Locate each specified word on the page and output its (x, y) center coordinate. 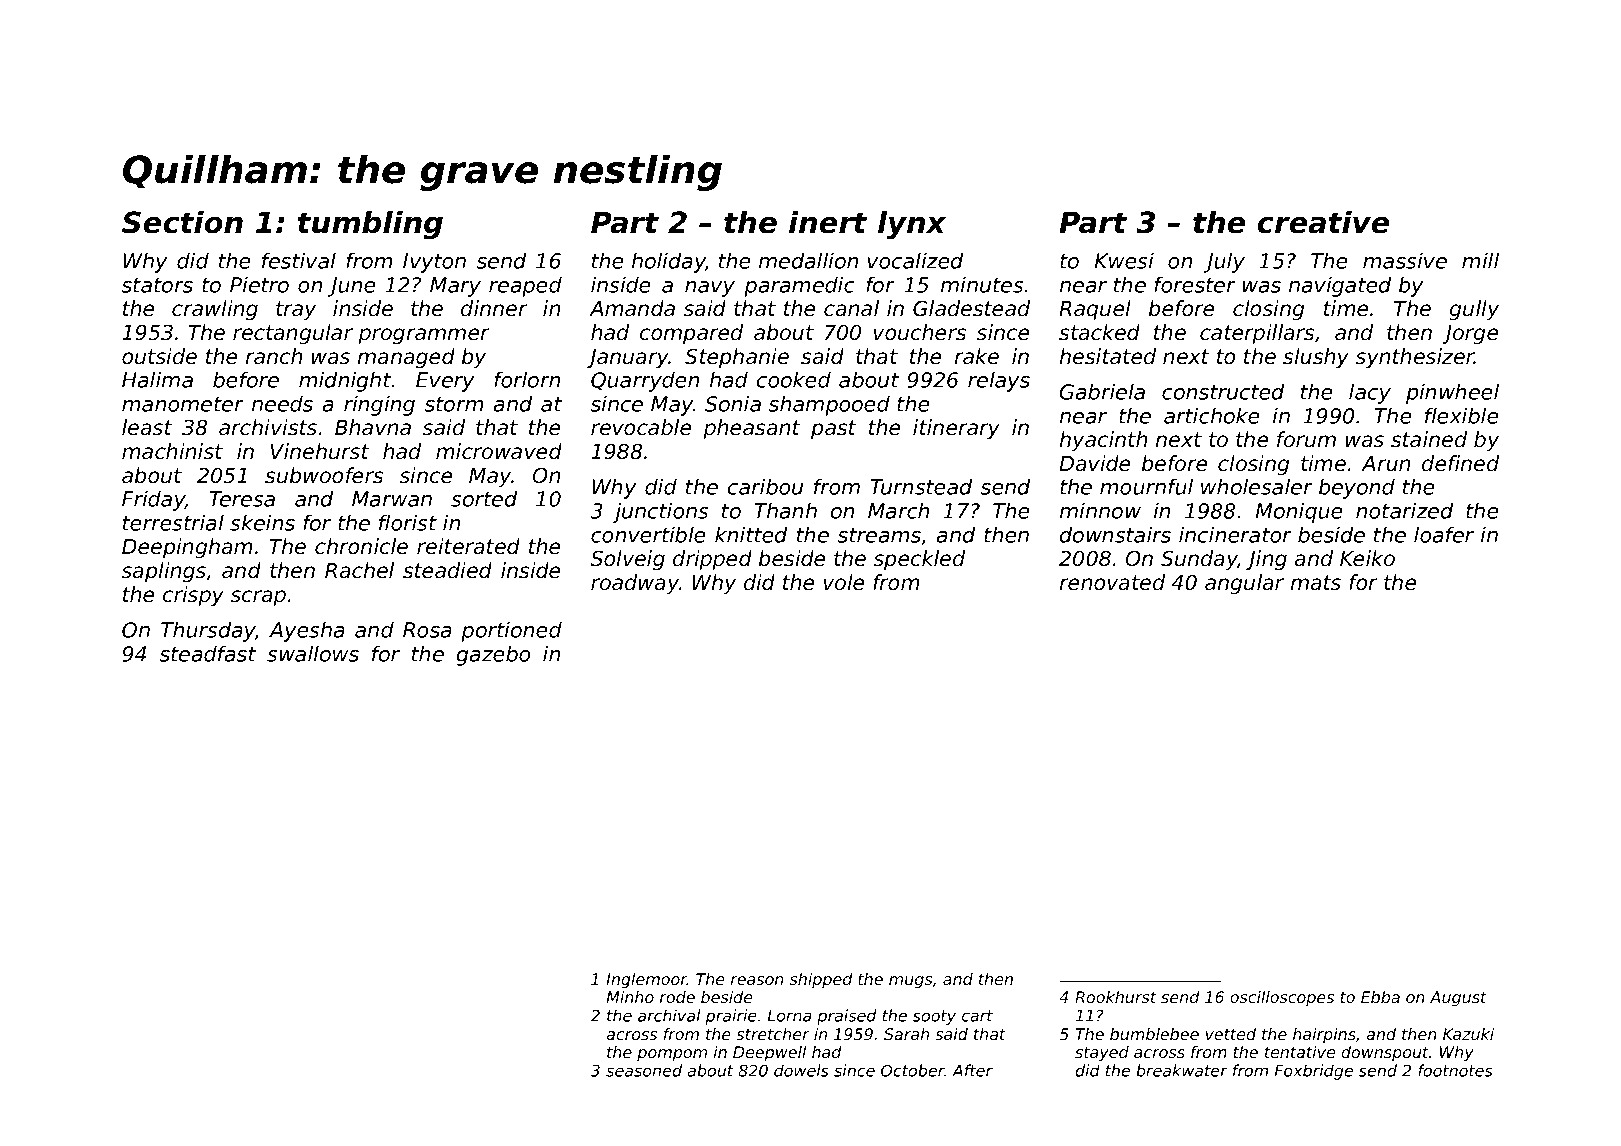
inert (828, 222)
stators (157, 285)
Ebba (1380, 997)
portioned (511, 632)
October (912, 1070)
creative (1323, 222)
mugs (910, 982)
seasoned (644, 1070)
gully (1474, 310)
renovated (1112, 582)
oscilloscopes (1282, 998)
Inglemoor (646, 981)
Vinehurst (319, 451)
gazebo (493, 656)
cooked (794, 380)
